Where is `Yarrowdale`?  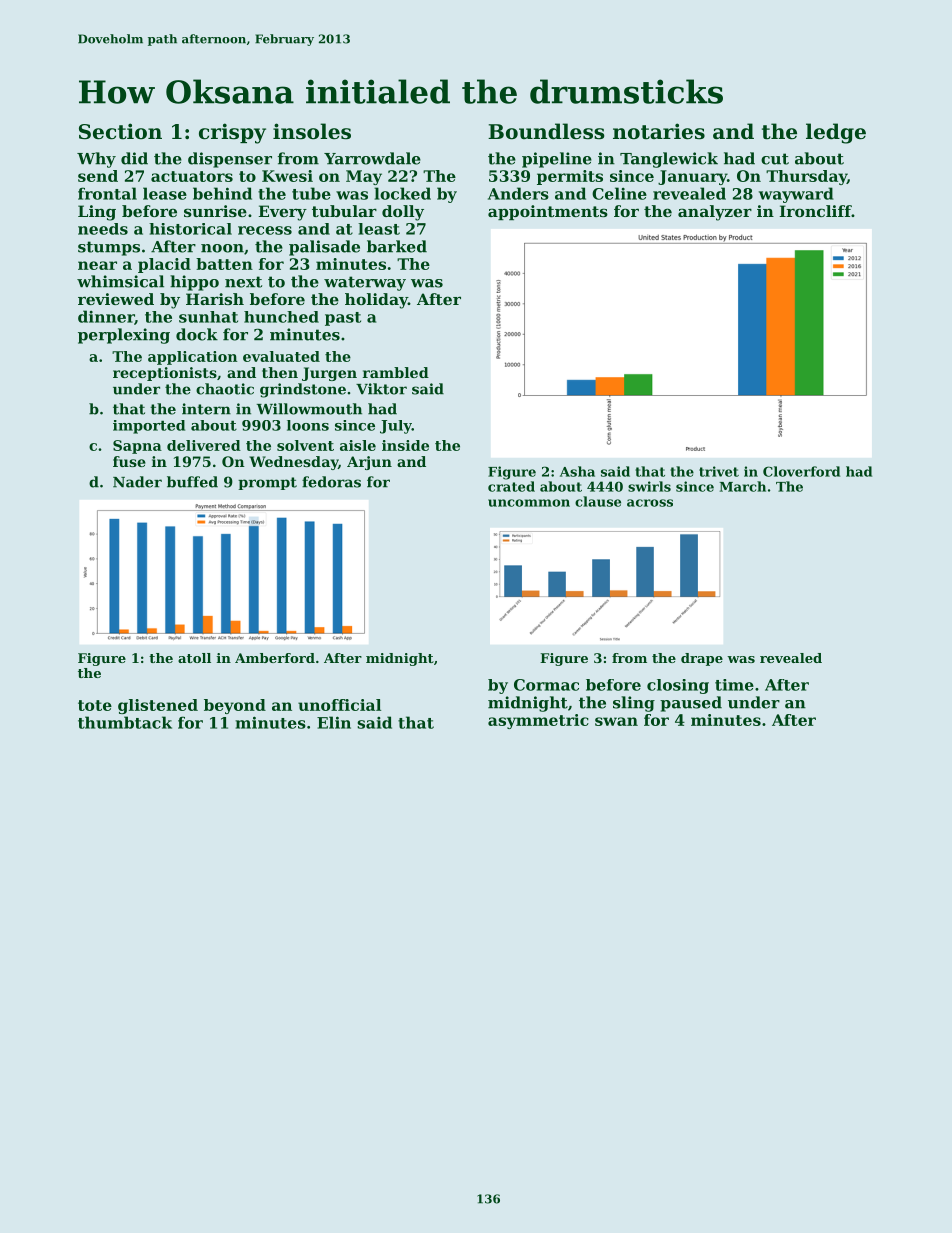
Yarrowdale is located at coordinates (372, 158).
